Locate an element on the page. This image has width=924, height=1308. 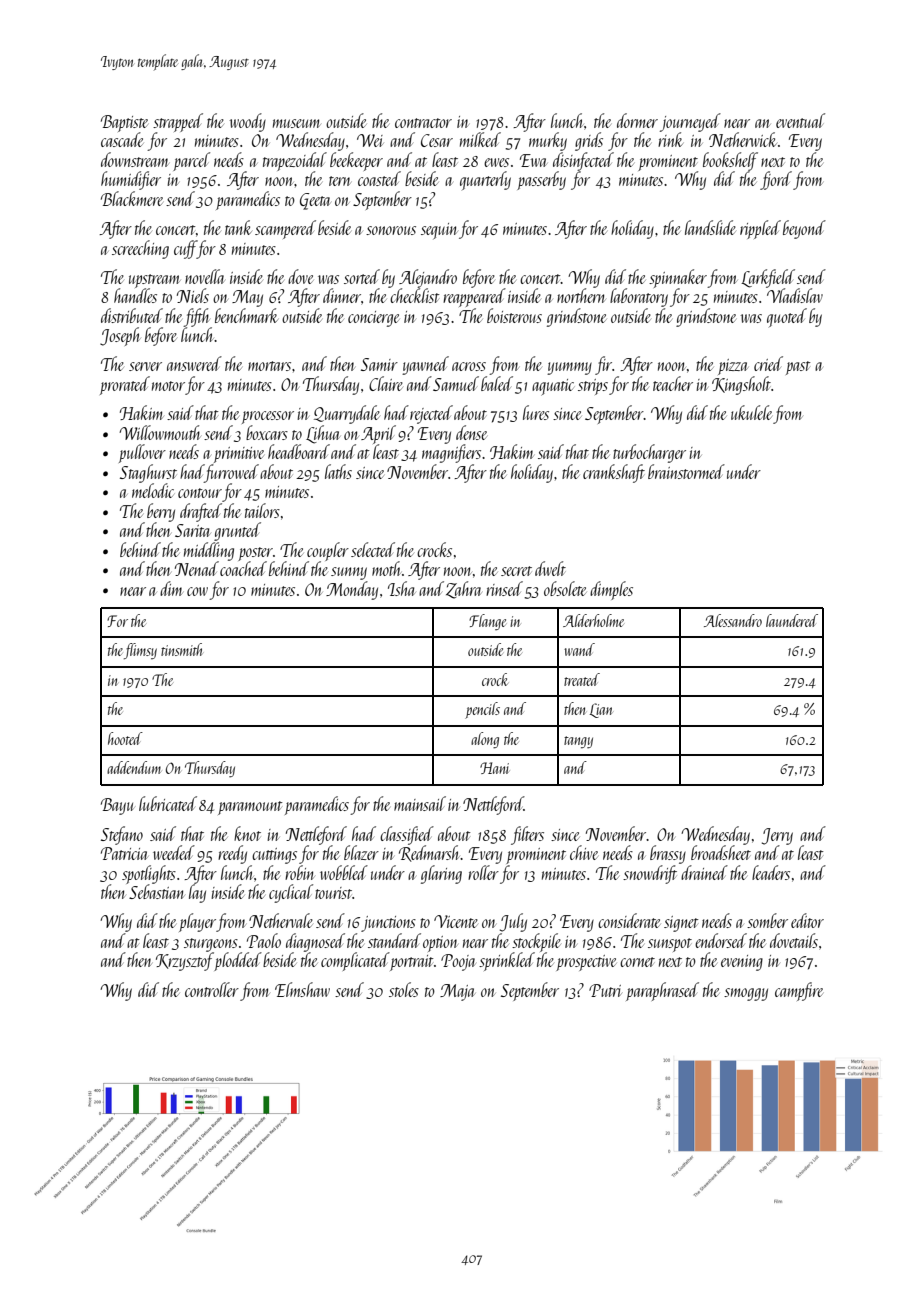
journeyed is located at coordinates (690, 122).
